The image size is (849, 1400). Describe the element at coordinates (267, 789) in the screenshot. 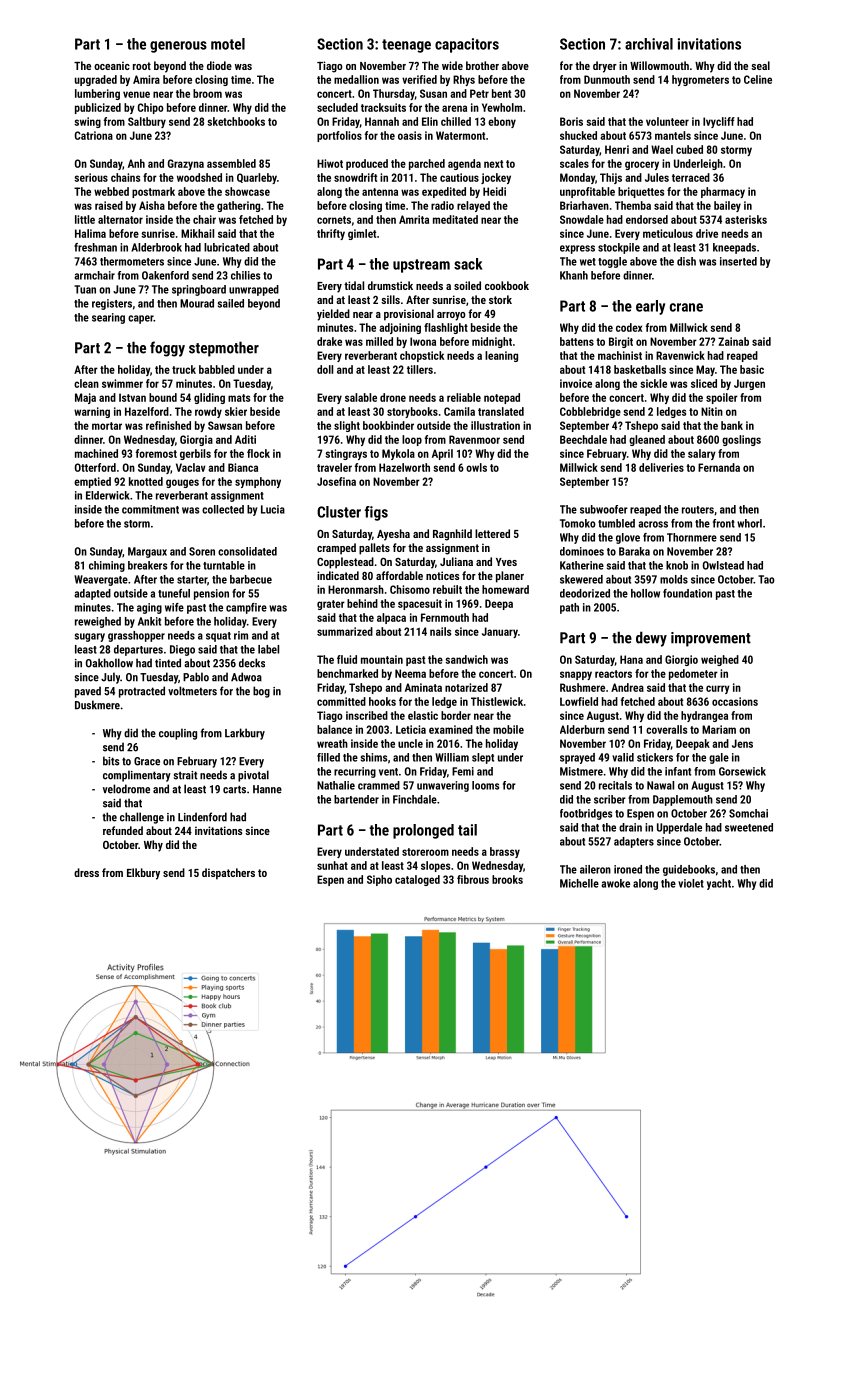

I see `Hanne` at that location.
